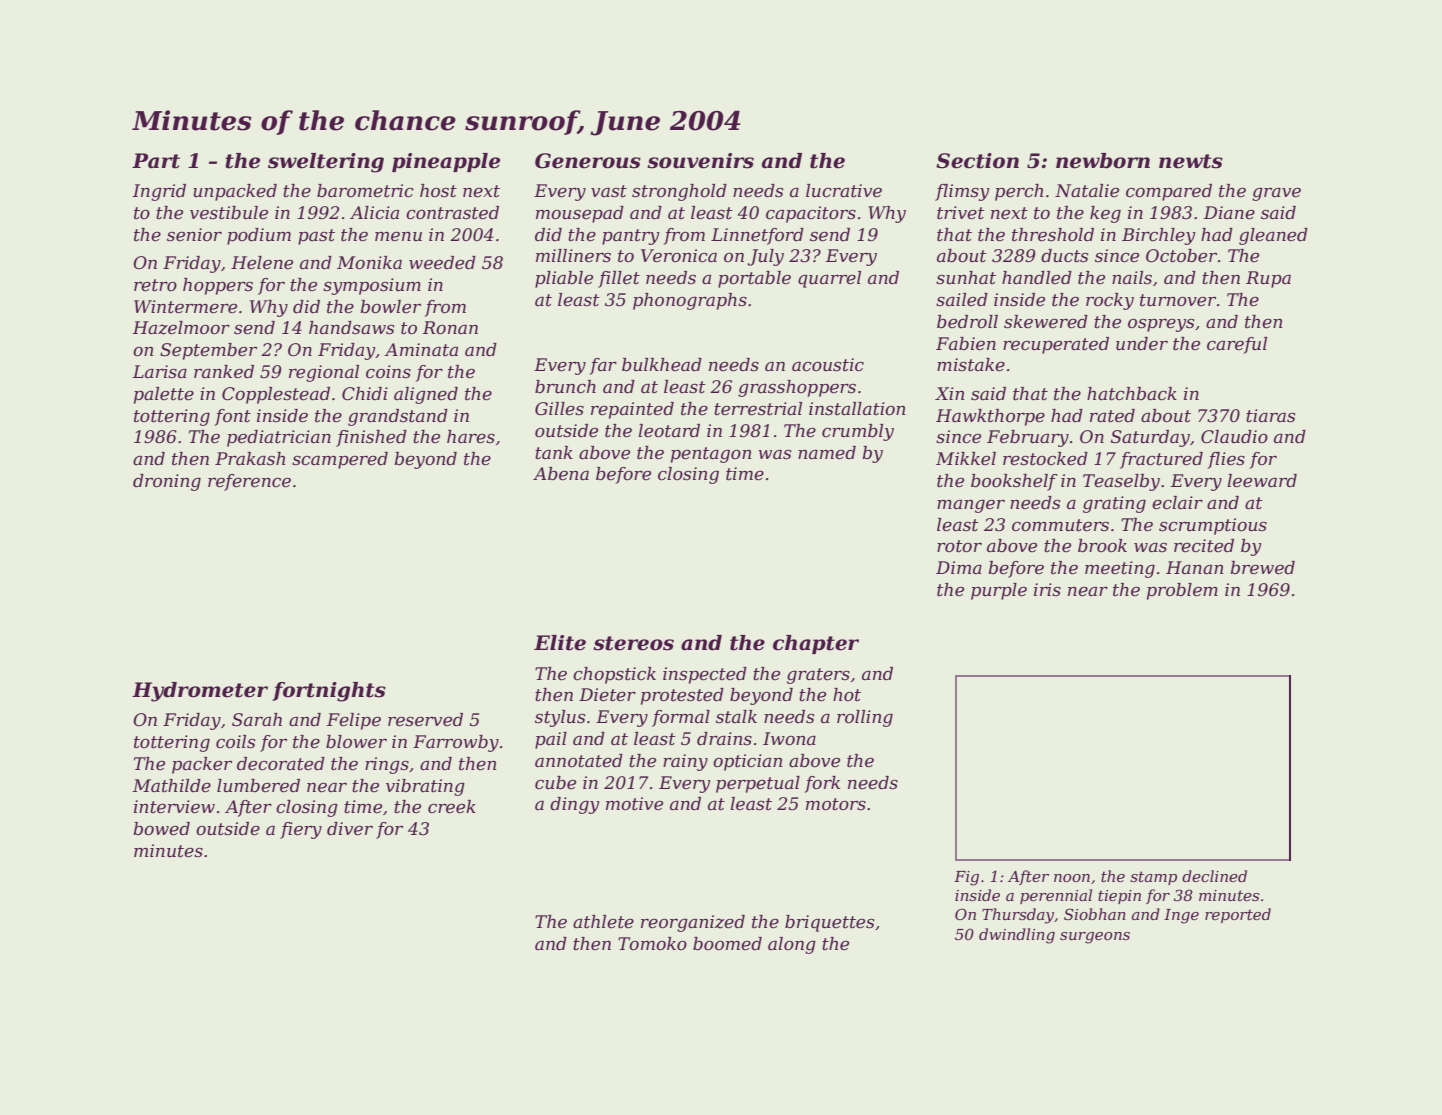 This screenshot has width=1442, height=1115. What do you see at coordinates (350, 829) in the screenshot?
I see `diver` at bounding box center [350, 829].
